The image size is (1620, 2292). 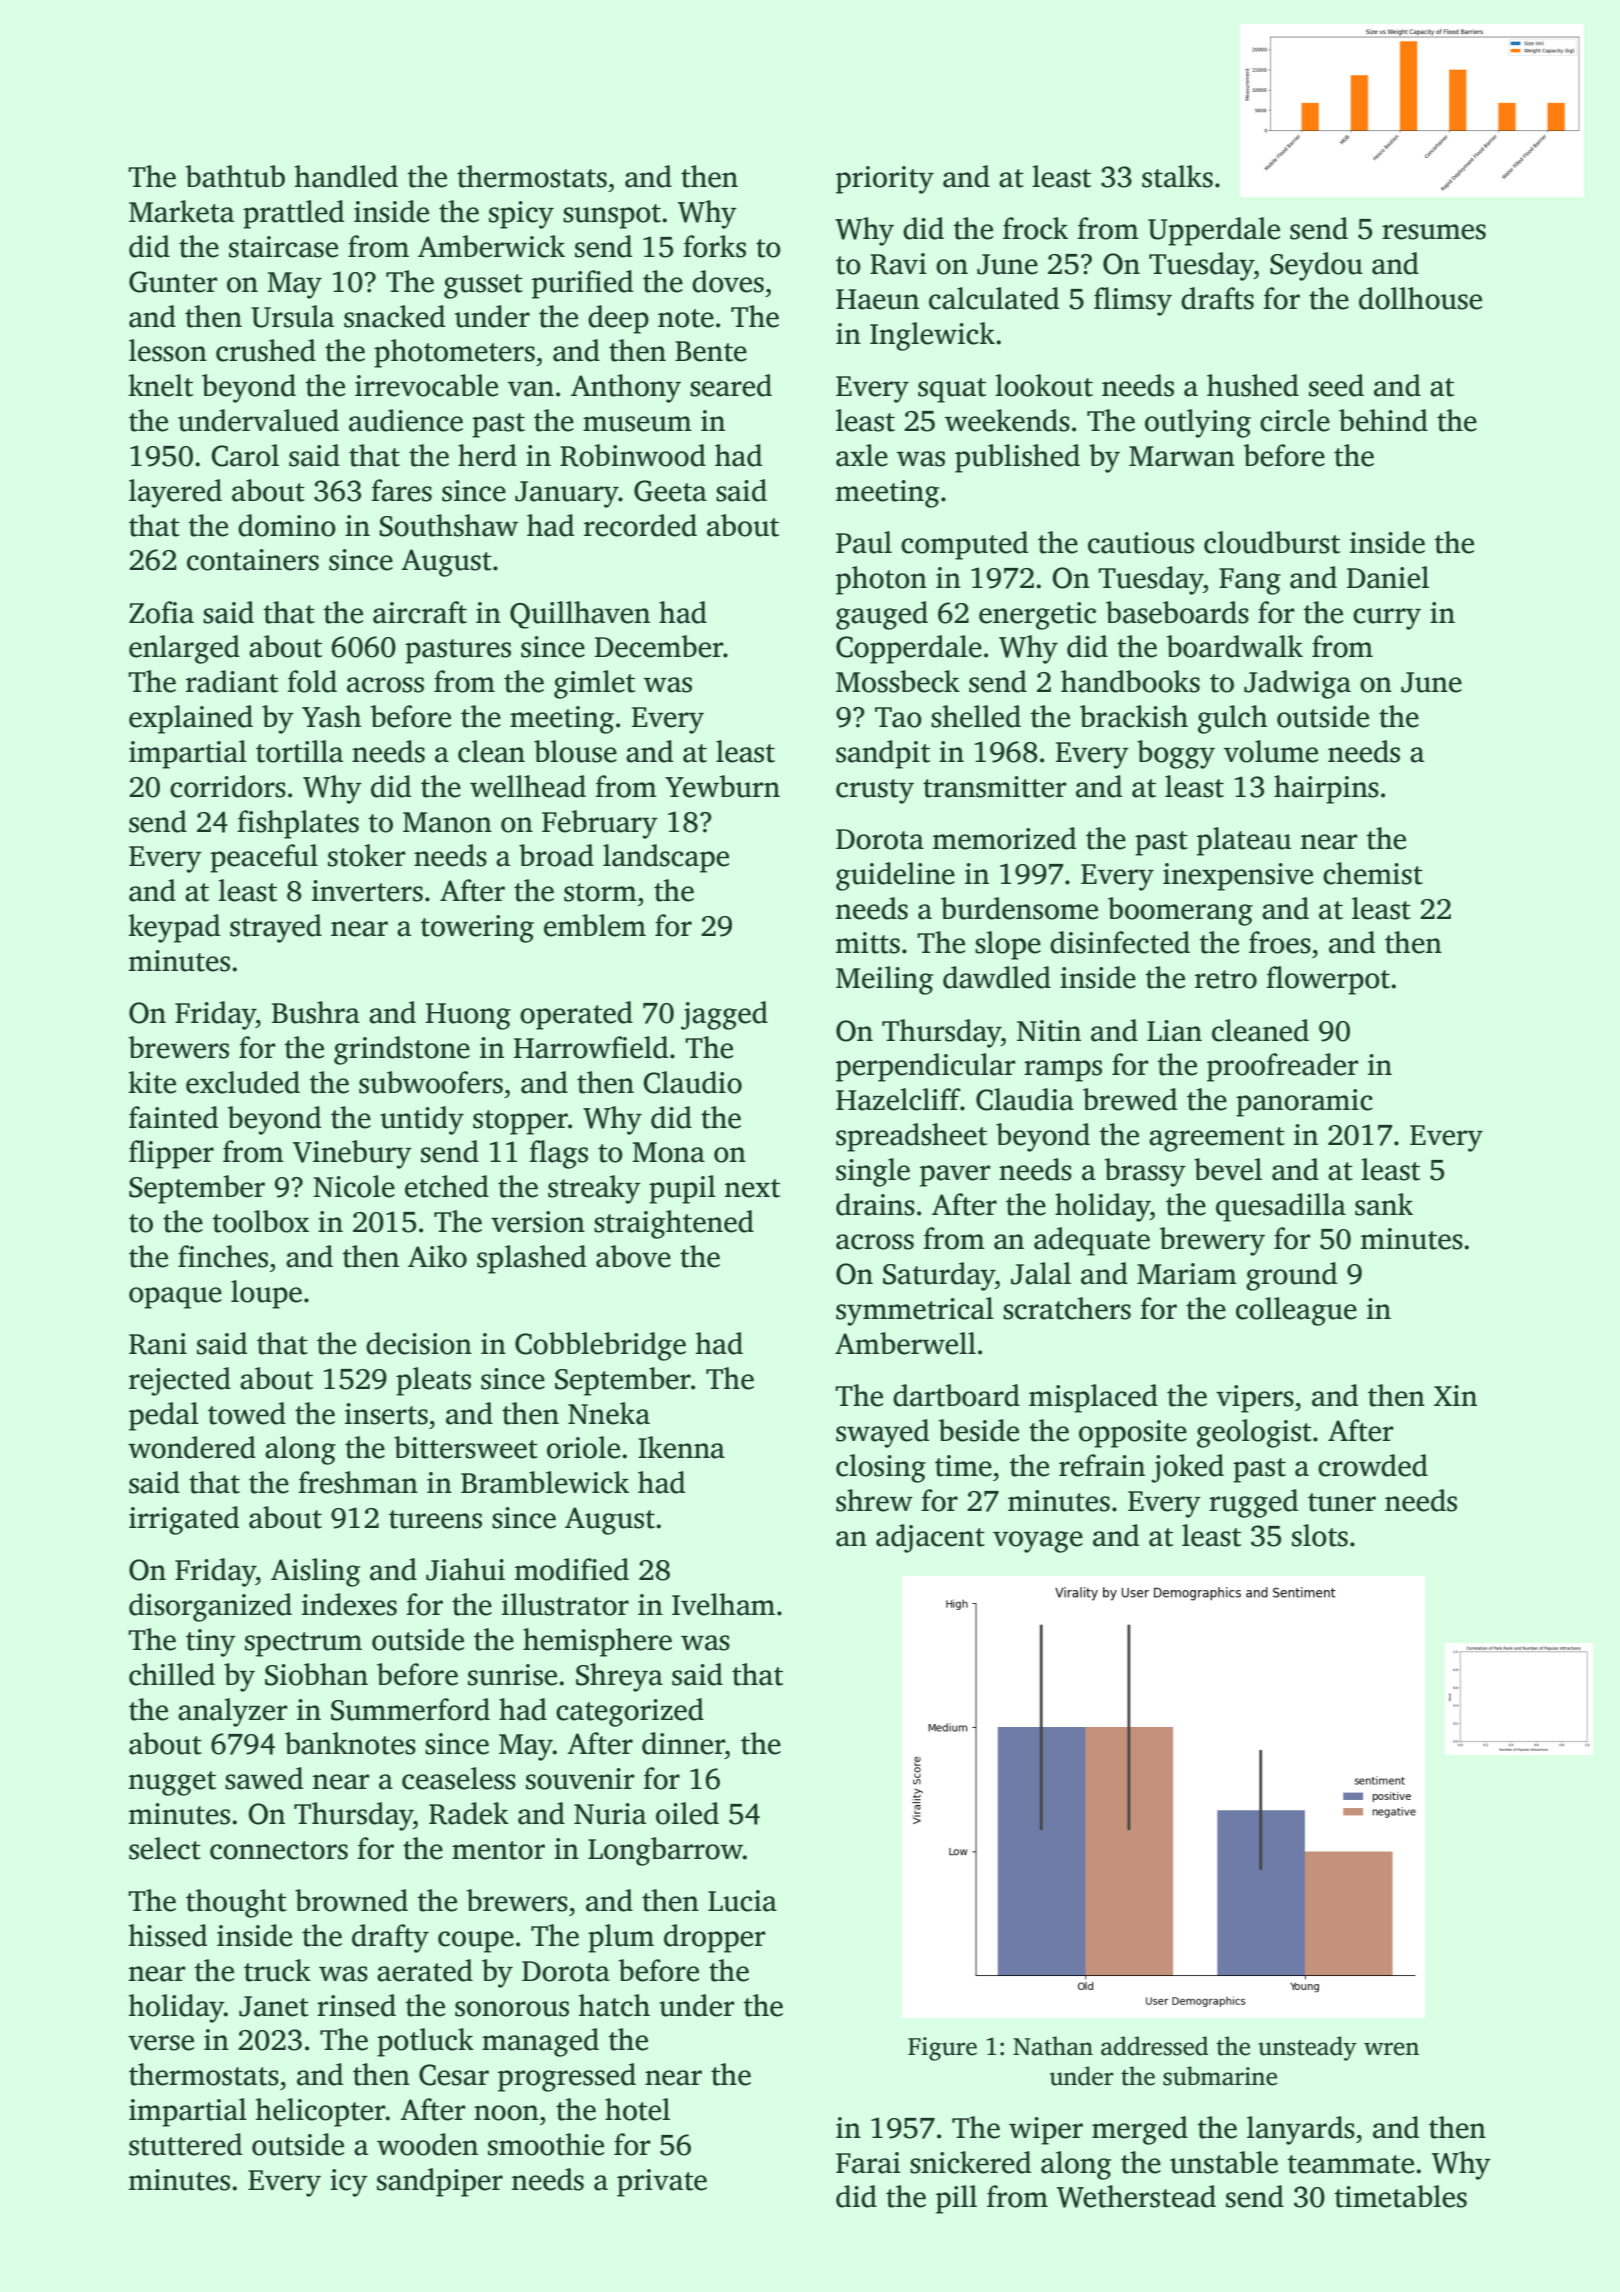 What do you see at coordinates (619, 1677) in the screenshot?
I see `Shreya` at bounding box center [619, 1677].
